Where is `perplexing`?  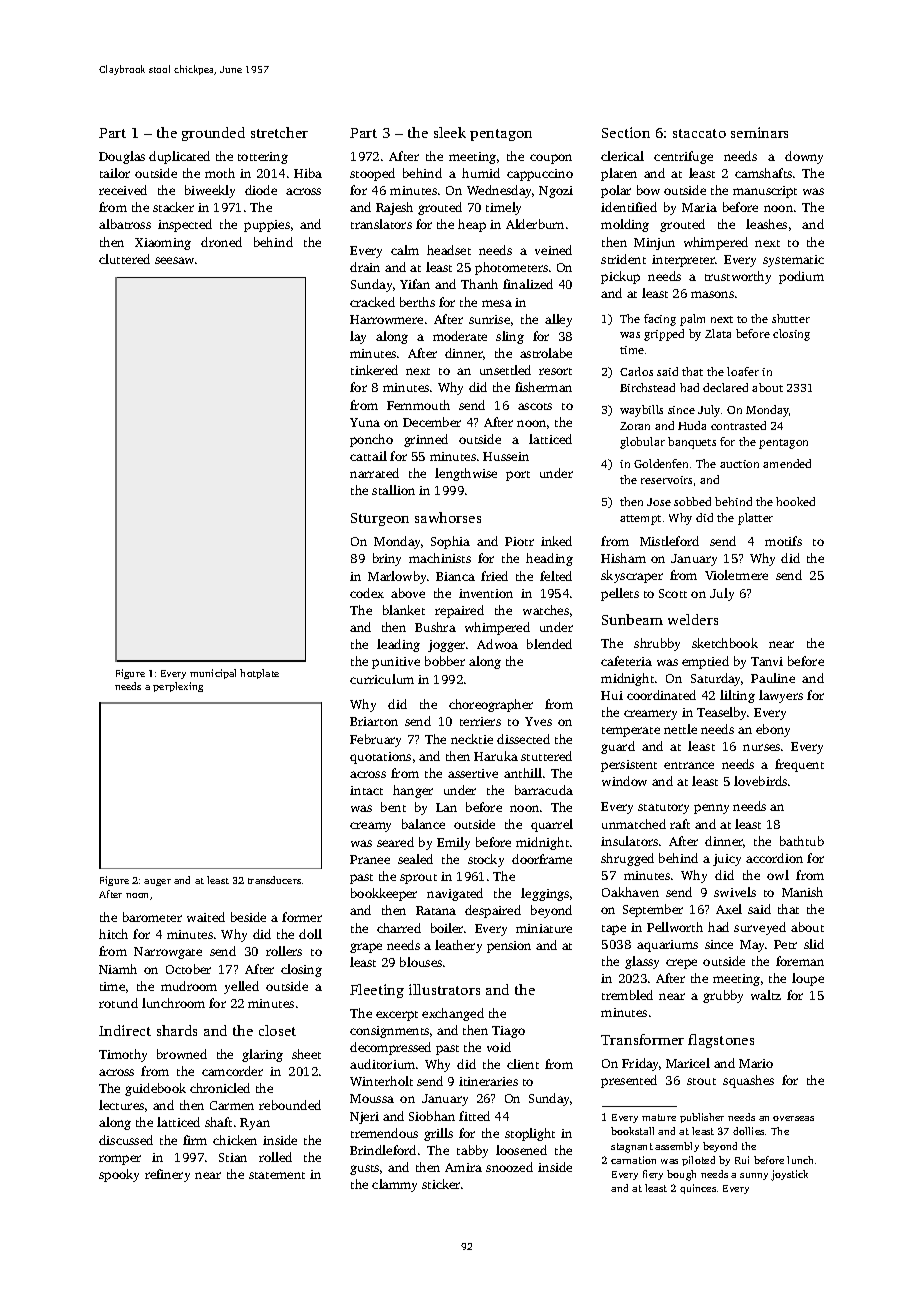 perplexing is located at coordinates (178, 687).
